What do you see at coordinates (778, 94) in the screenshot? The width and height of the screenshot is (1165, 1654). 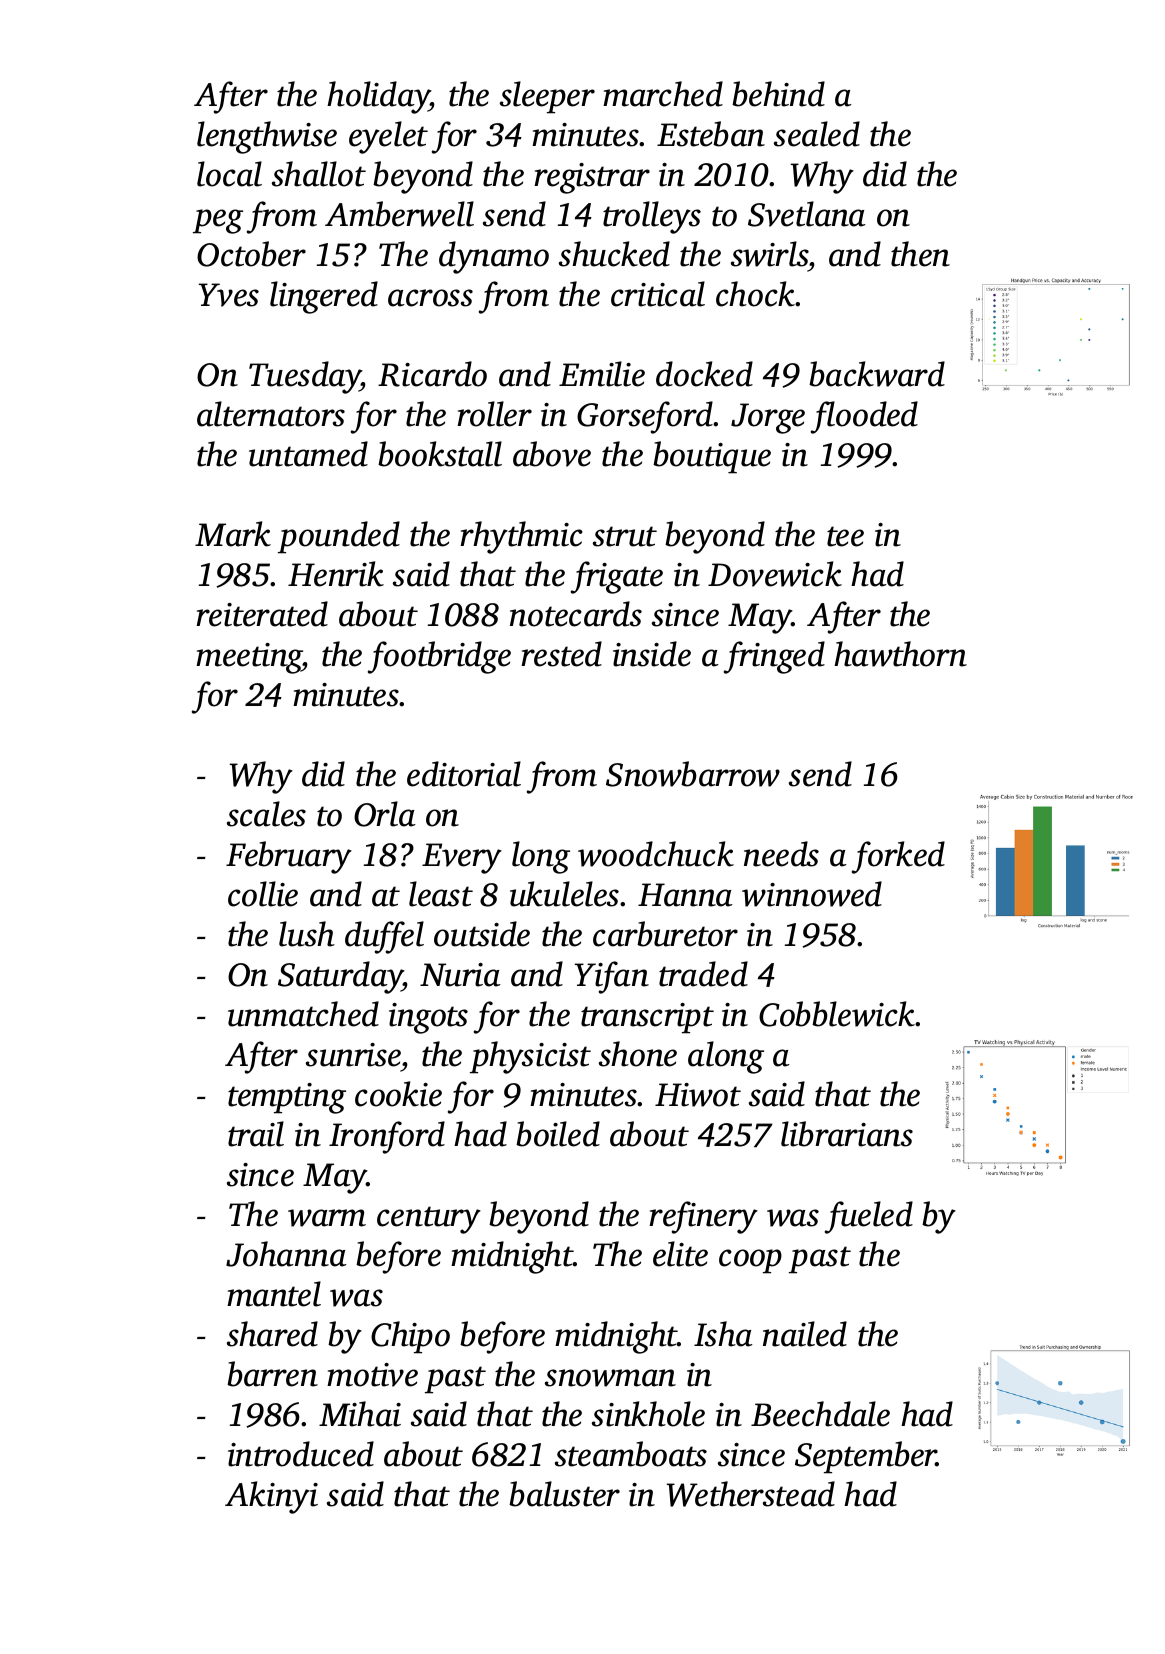 I see `behind` at bounding box center [778, 94].
